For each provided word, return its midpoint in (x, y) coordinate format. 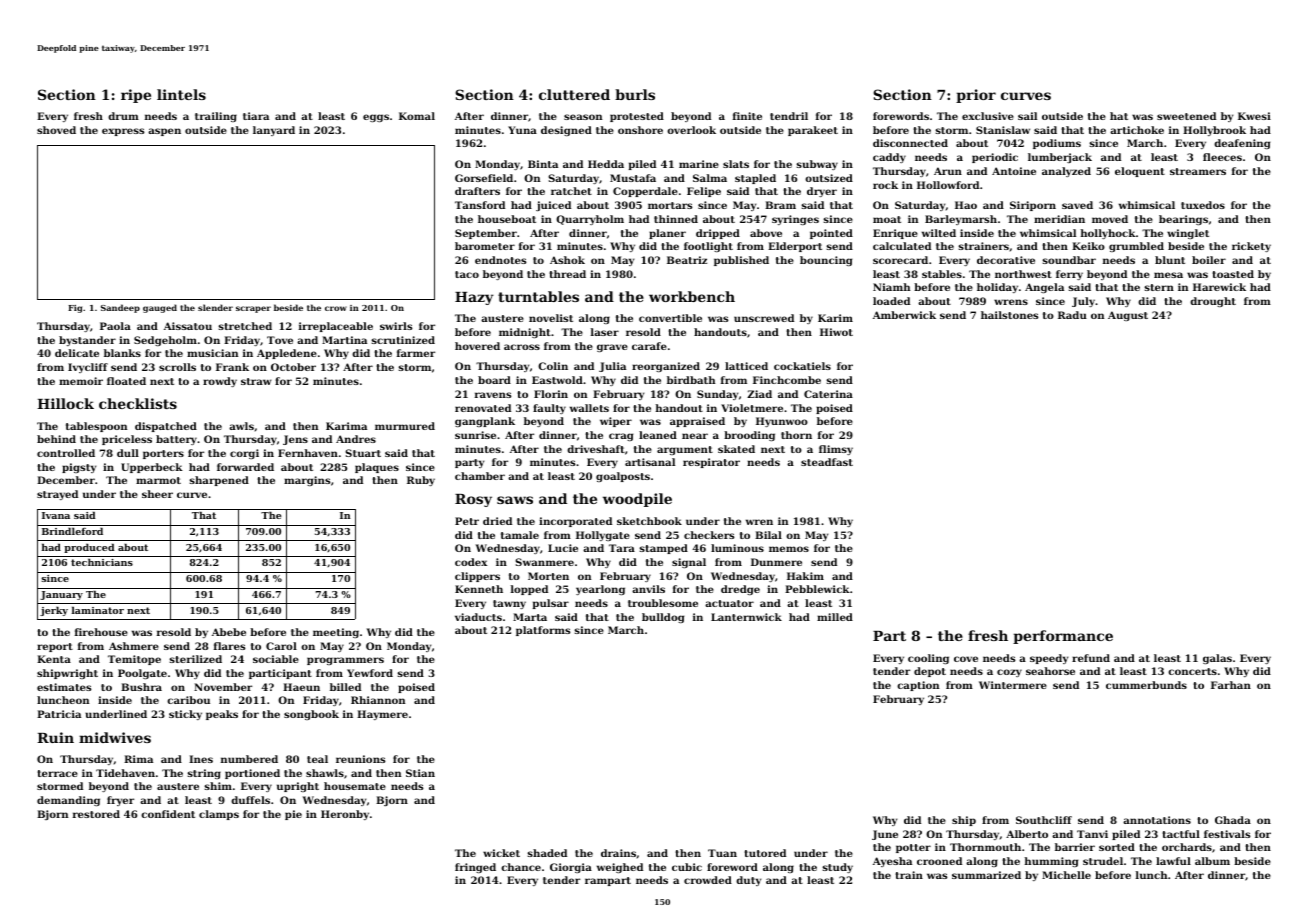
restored (96, 814)
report (55, 647)
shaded (547, 853)
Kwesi (1254, 116)
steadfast (827, 462)
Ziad (759, 394)
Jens (295, 440)
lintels (181, 94)
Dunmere (776, 562)
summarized (986, 875)
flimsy (836, 450)
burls (635, 94)
